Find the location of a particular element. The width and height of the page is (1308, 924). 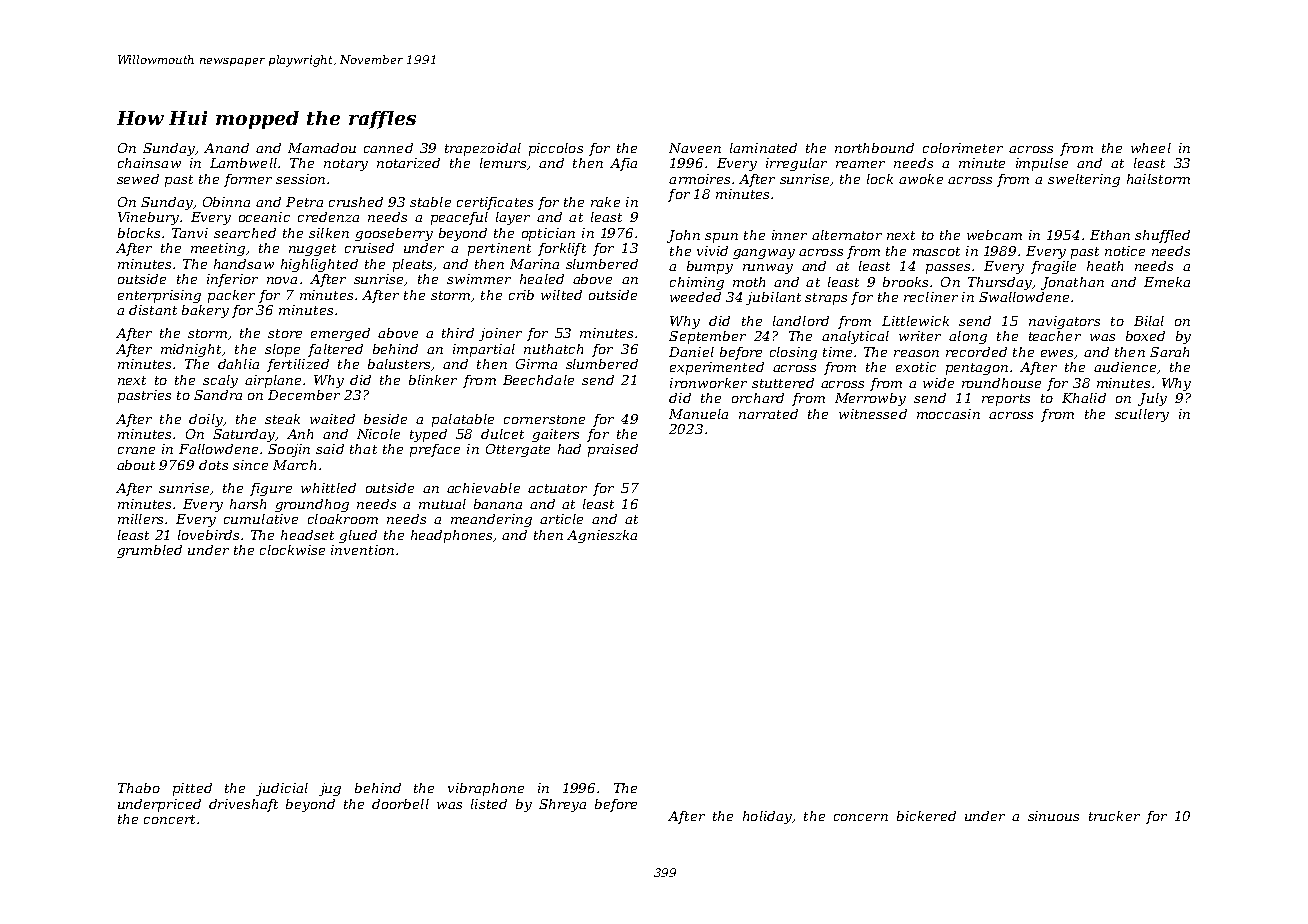

concern is located at coordinates (861, 817).
